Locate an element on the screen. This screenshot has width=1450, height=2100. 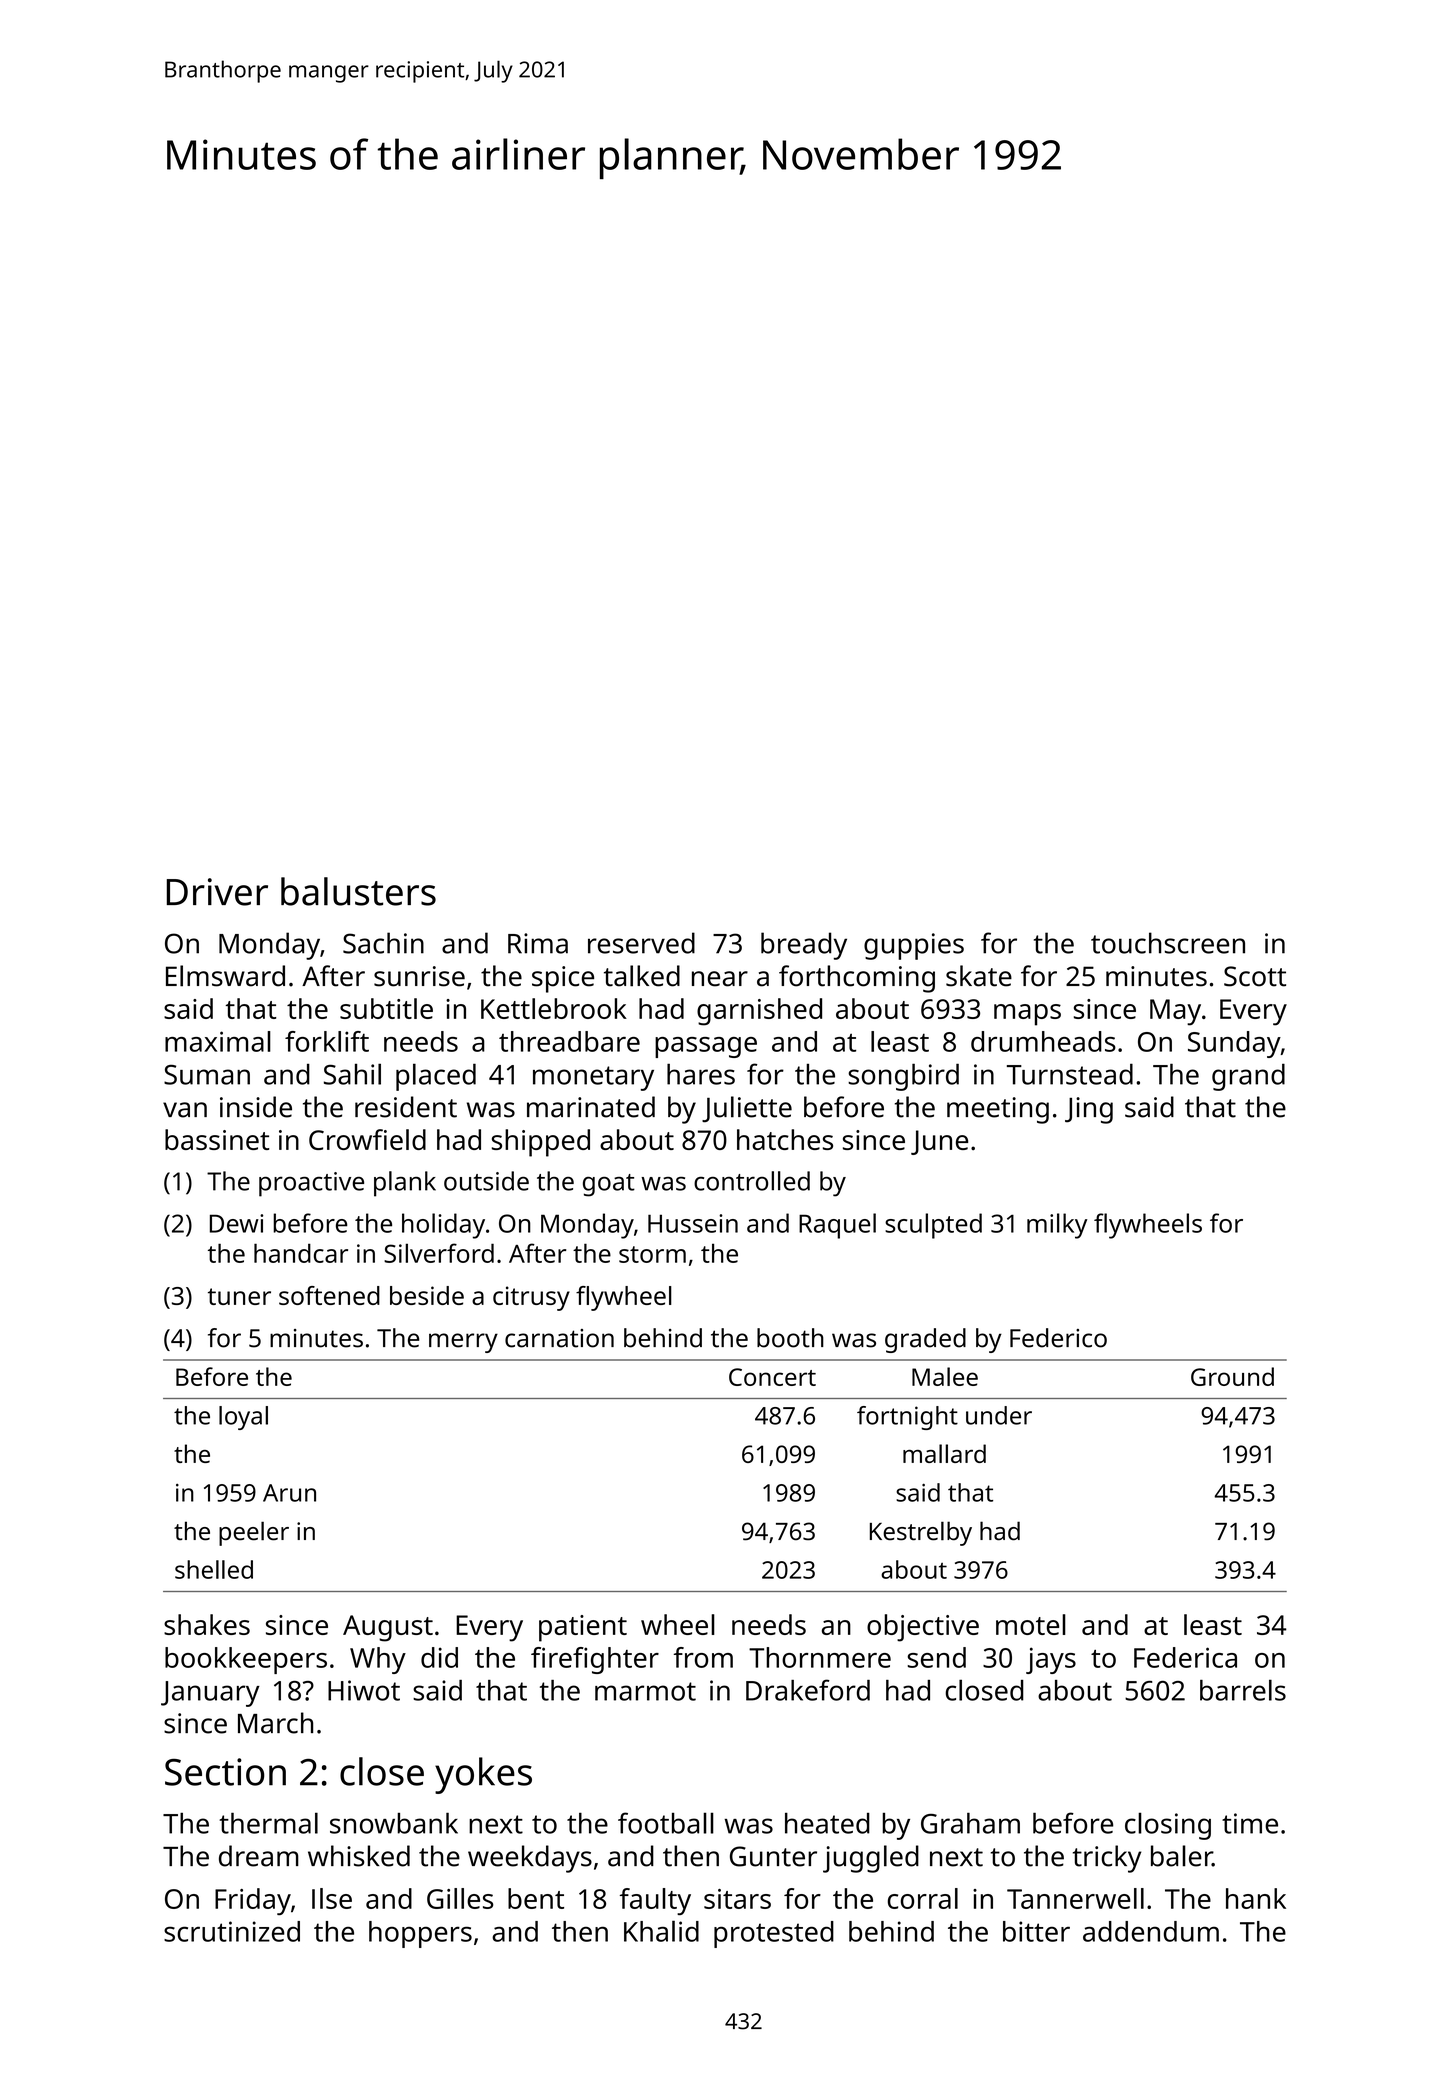
subtitle is located at coordinates (386, 1008).
